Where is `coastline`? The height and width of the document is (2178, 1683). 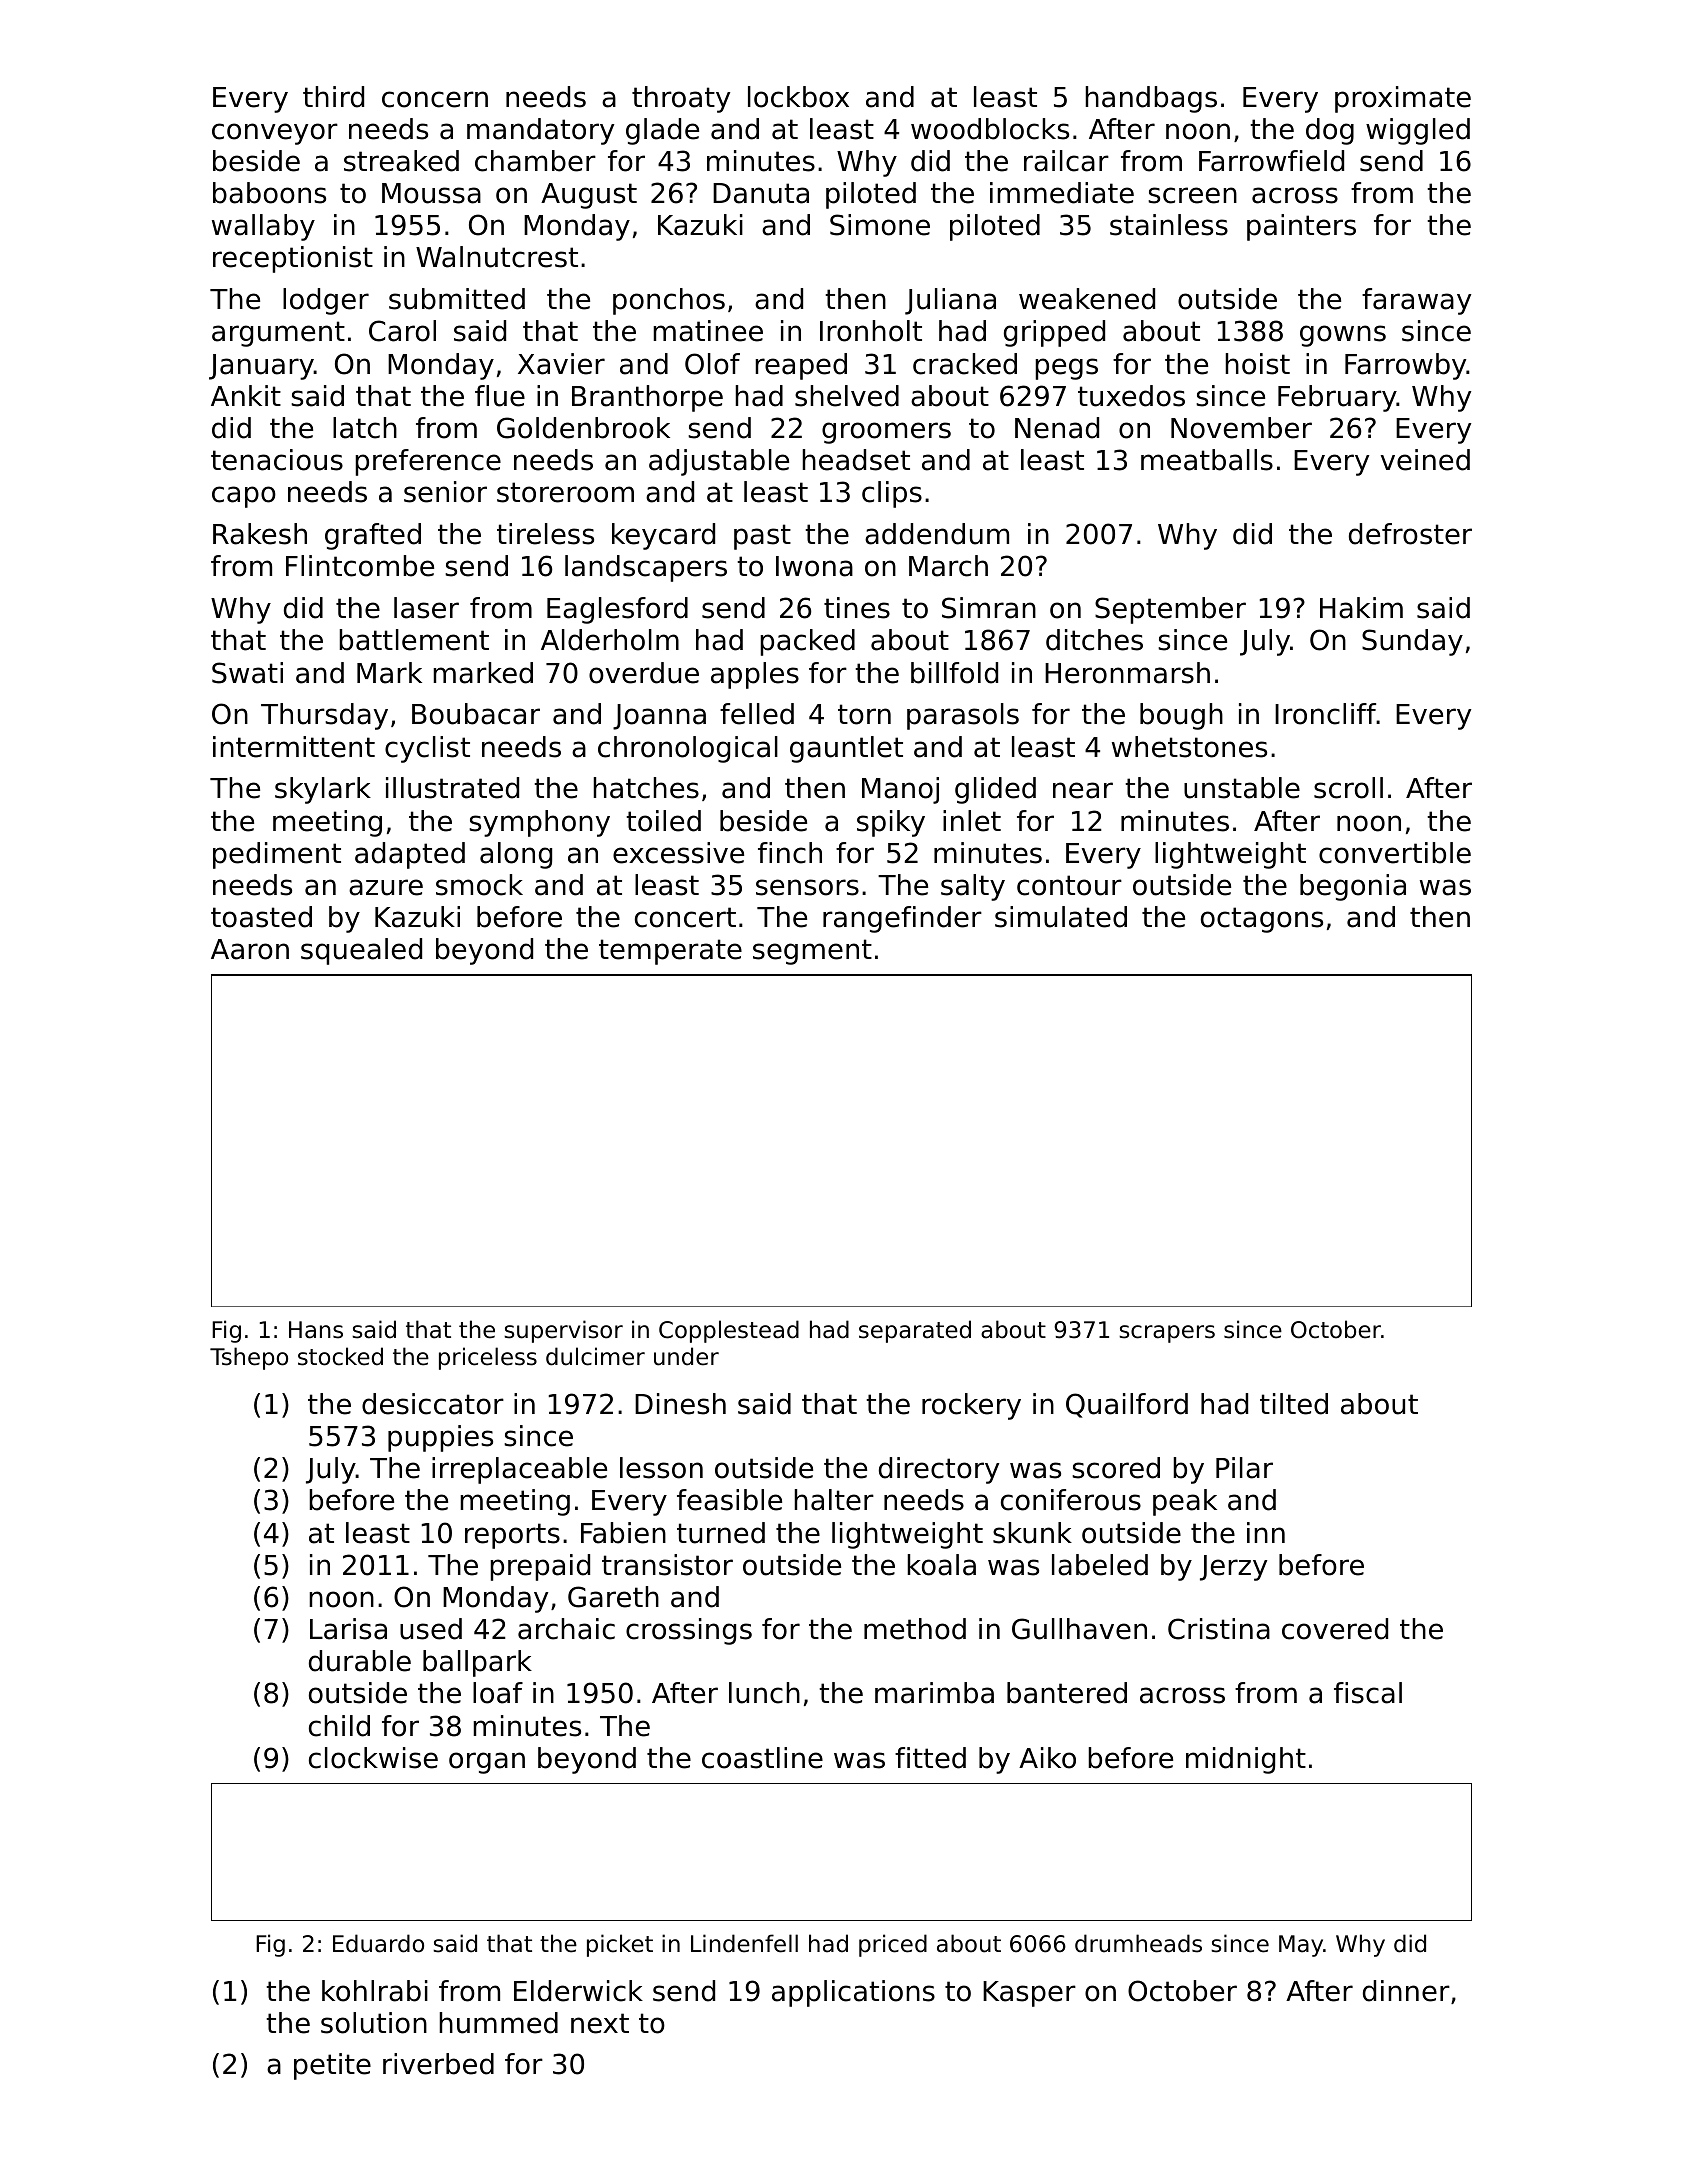 coastline is located at coordinates (762, 1758).
